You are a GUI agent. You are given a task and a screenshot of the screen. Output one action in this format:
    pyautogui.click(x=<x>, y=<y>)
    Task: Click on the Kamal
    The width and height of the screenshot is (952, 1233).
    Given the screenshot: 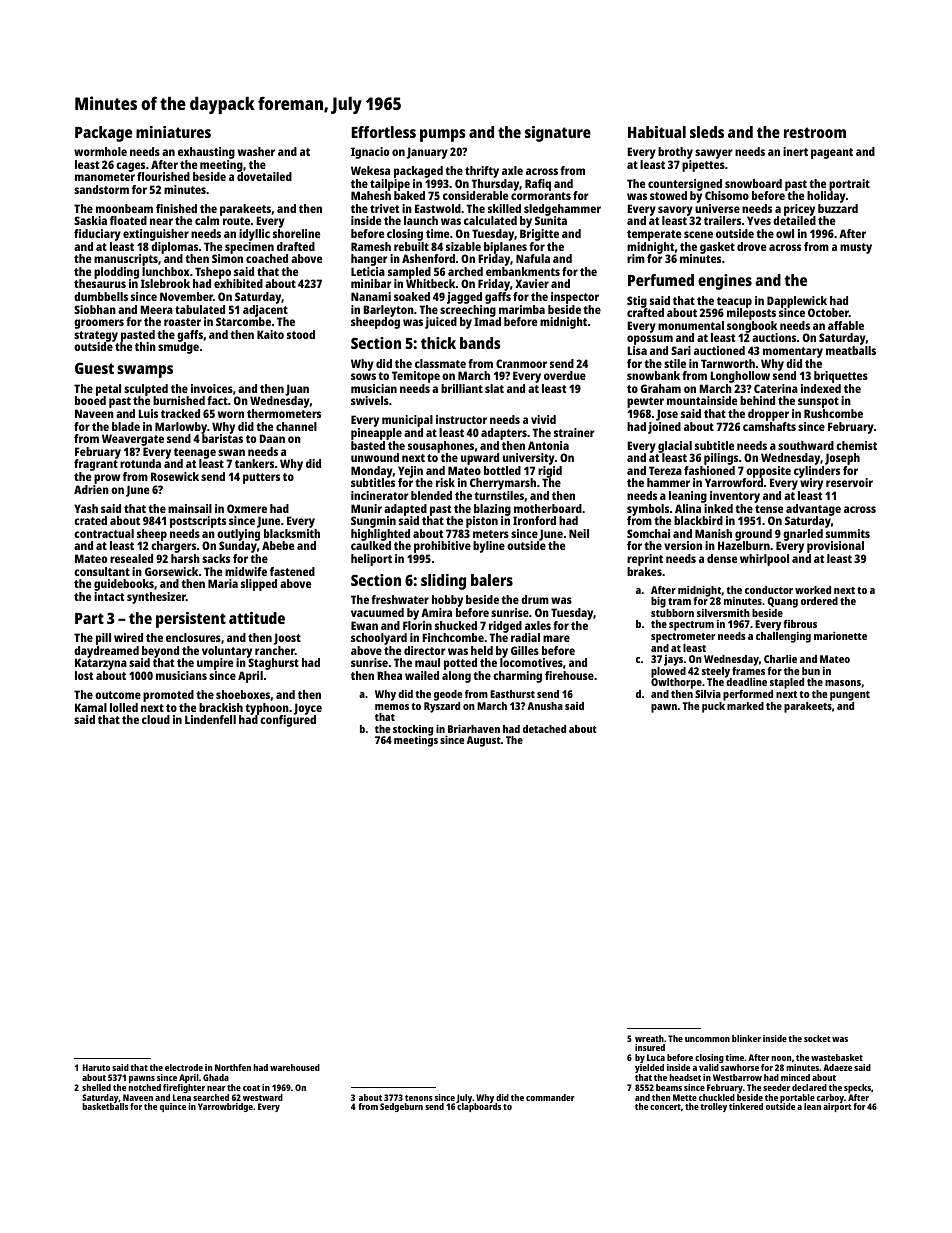 What is the action you would take?
    pyautogui.click(x=91, y=707)
